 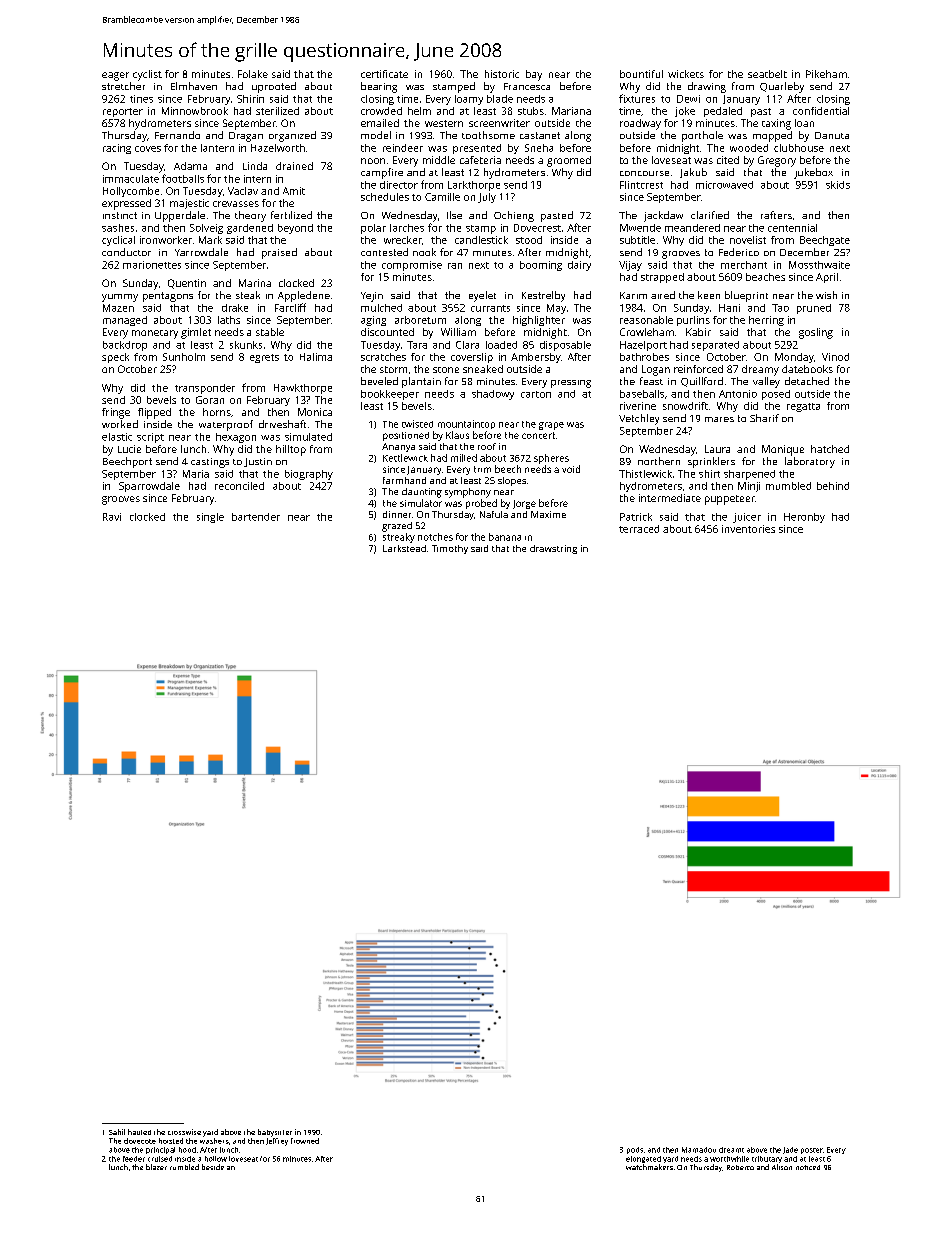 I want to click on Mamadou, so click(x=699, y=1150).
